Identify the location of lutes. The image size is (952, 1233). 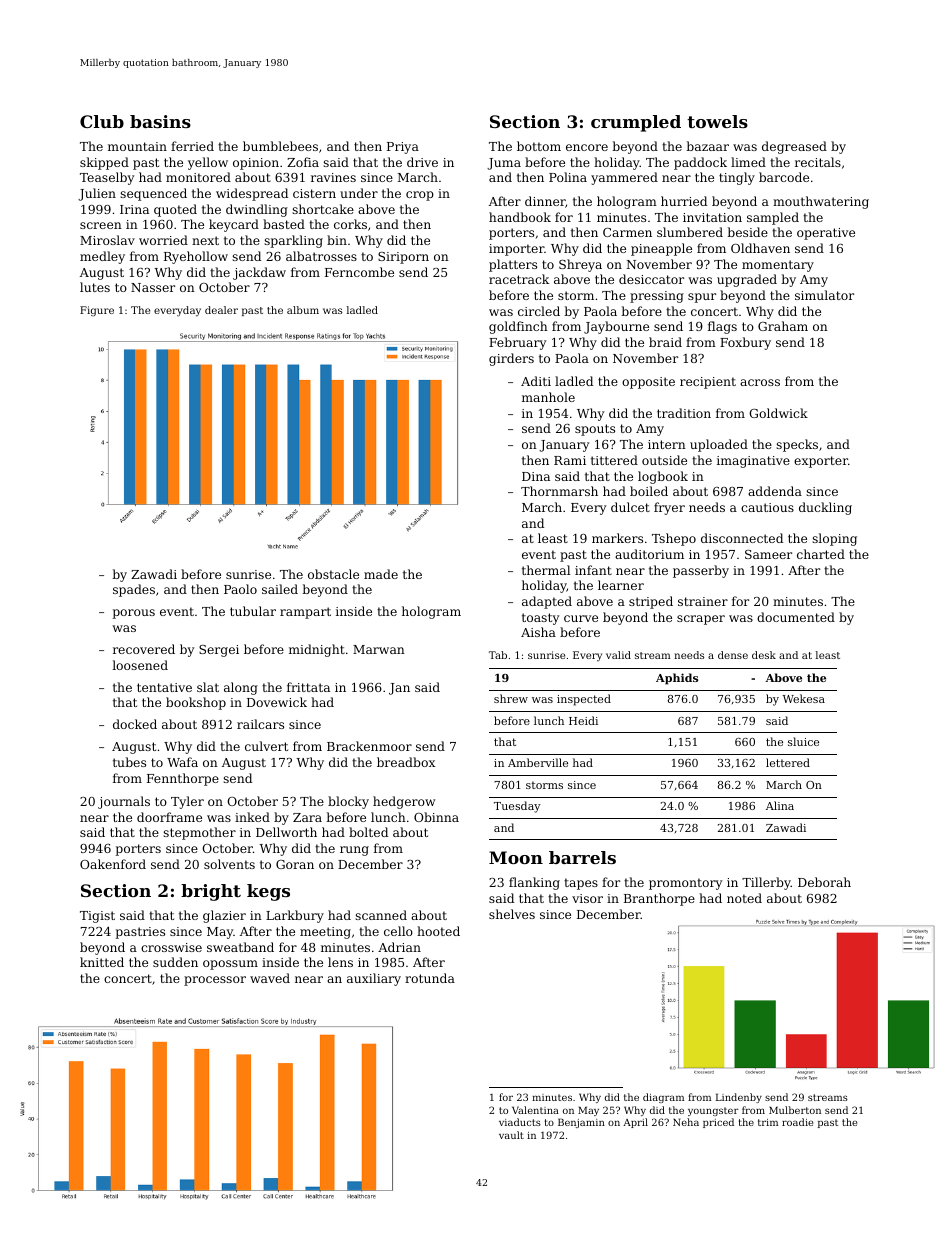
(95, 287).
